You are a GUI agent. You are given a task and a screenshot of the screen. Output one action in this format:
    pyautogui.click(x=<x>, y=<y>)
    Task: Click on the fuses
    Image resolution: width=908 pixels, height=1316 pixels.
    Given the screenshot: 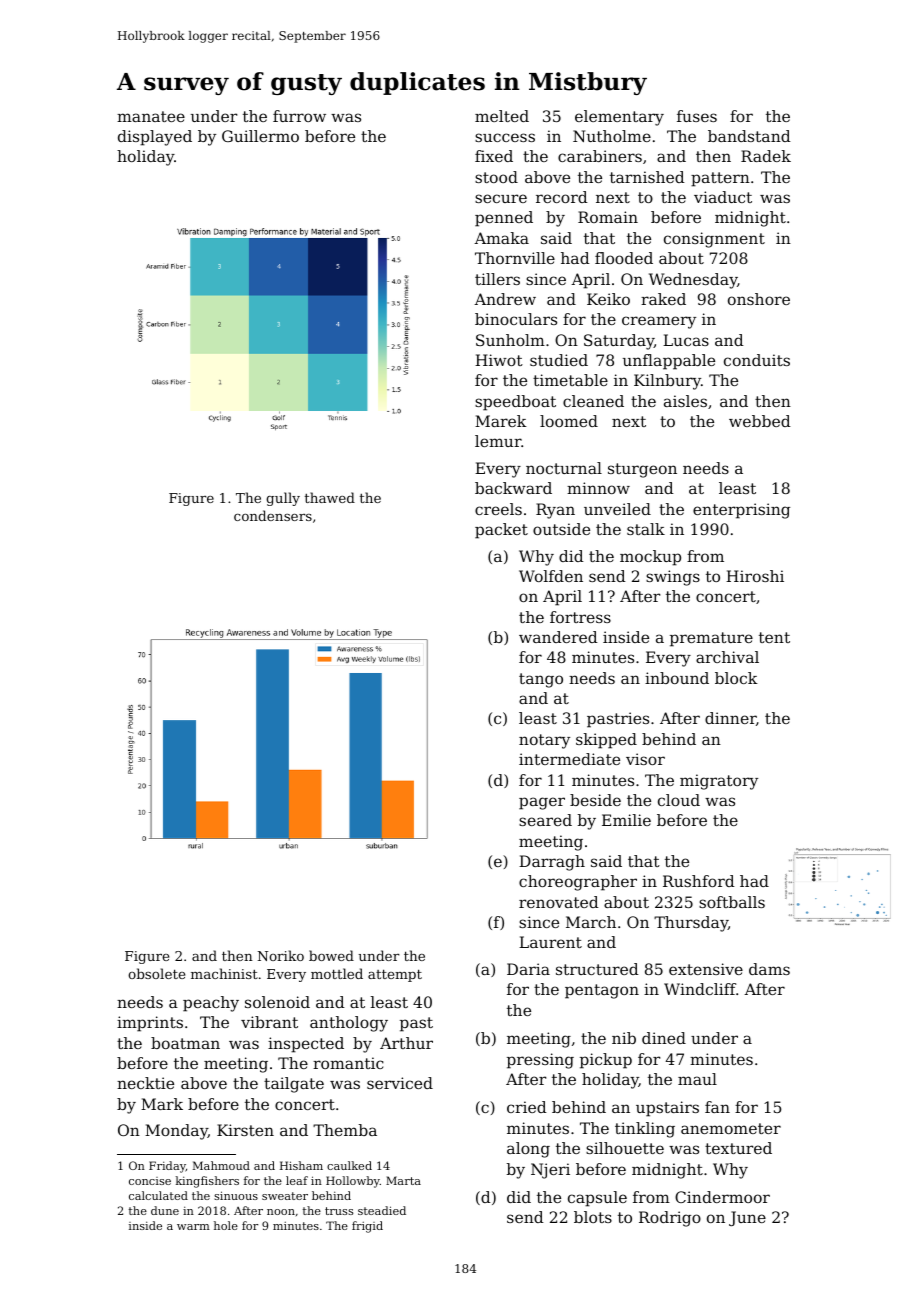 What is the action you would take?
    pyautogui.click(x=697, y=116)
